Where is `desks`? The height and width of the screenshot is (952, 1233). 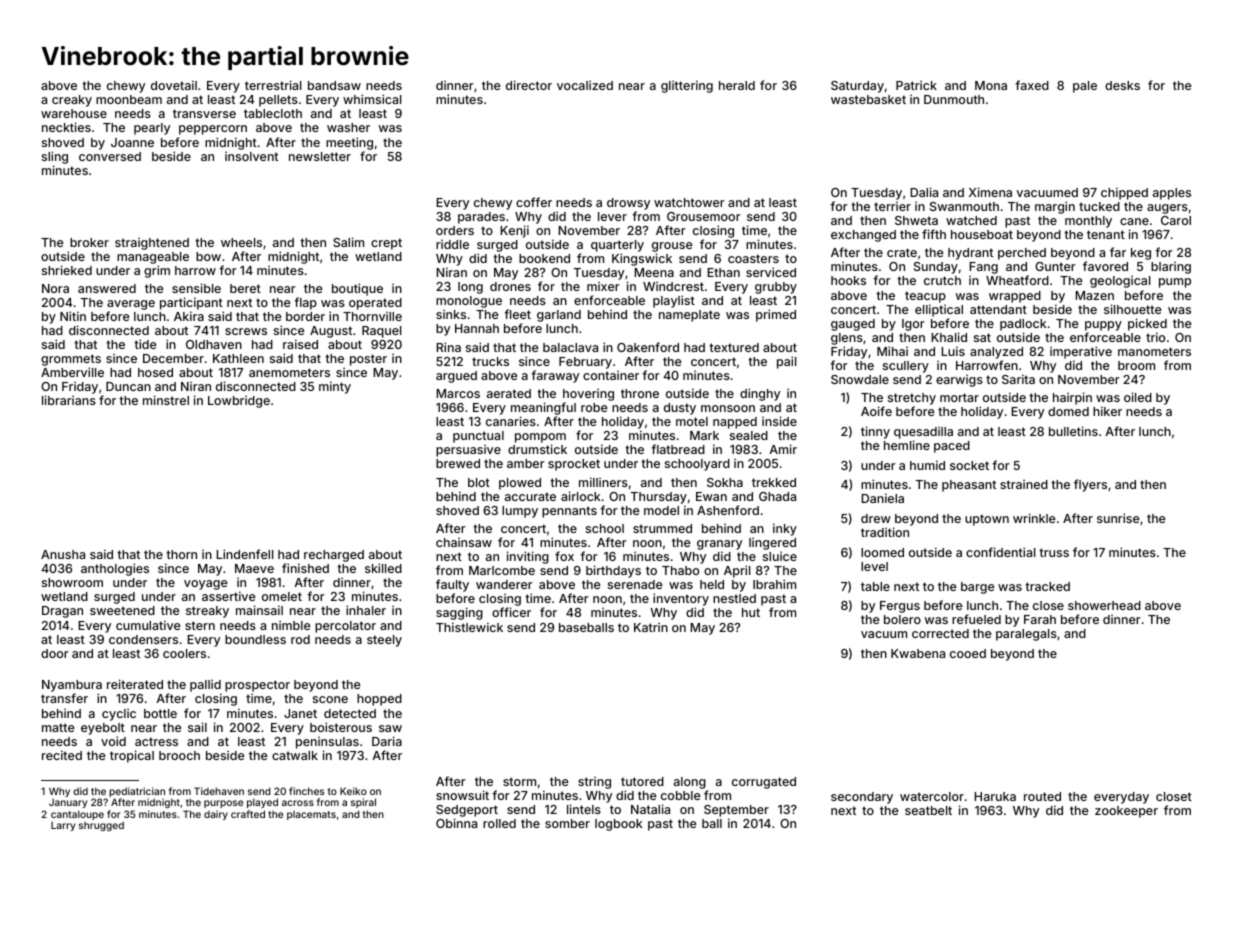 desks is located at coordinates (1122, 85).
